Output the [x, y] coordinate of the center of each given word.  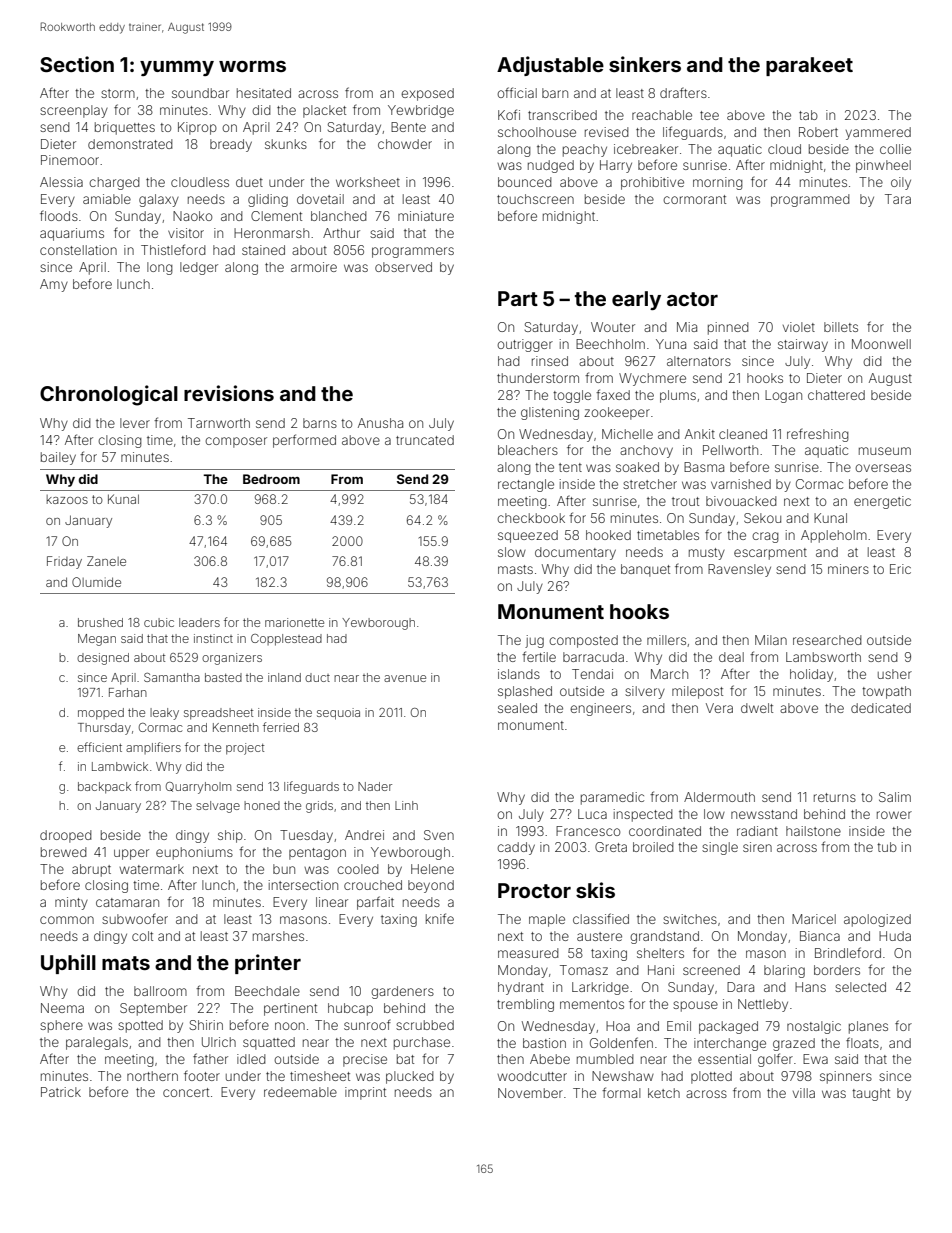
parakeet [809, 66]
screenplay [74, 111]
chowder [405, 144]
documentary [575, 553]
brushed [100, 622]
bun [284, 869]
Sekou [762, 518]
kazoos [67, 499]
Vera [719, 708]
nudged [551, 166]
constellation [78, 250]
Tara [898, 199]
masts [515, 569]
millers [666, 640]
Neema [62, 1008]
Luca [592, 814]
